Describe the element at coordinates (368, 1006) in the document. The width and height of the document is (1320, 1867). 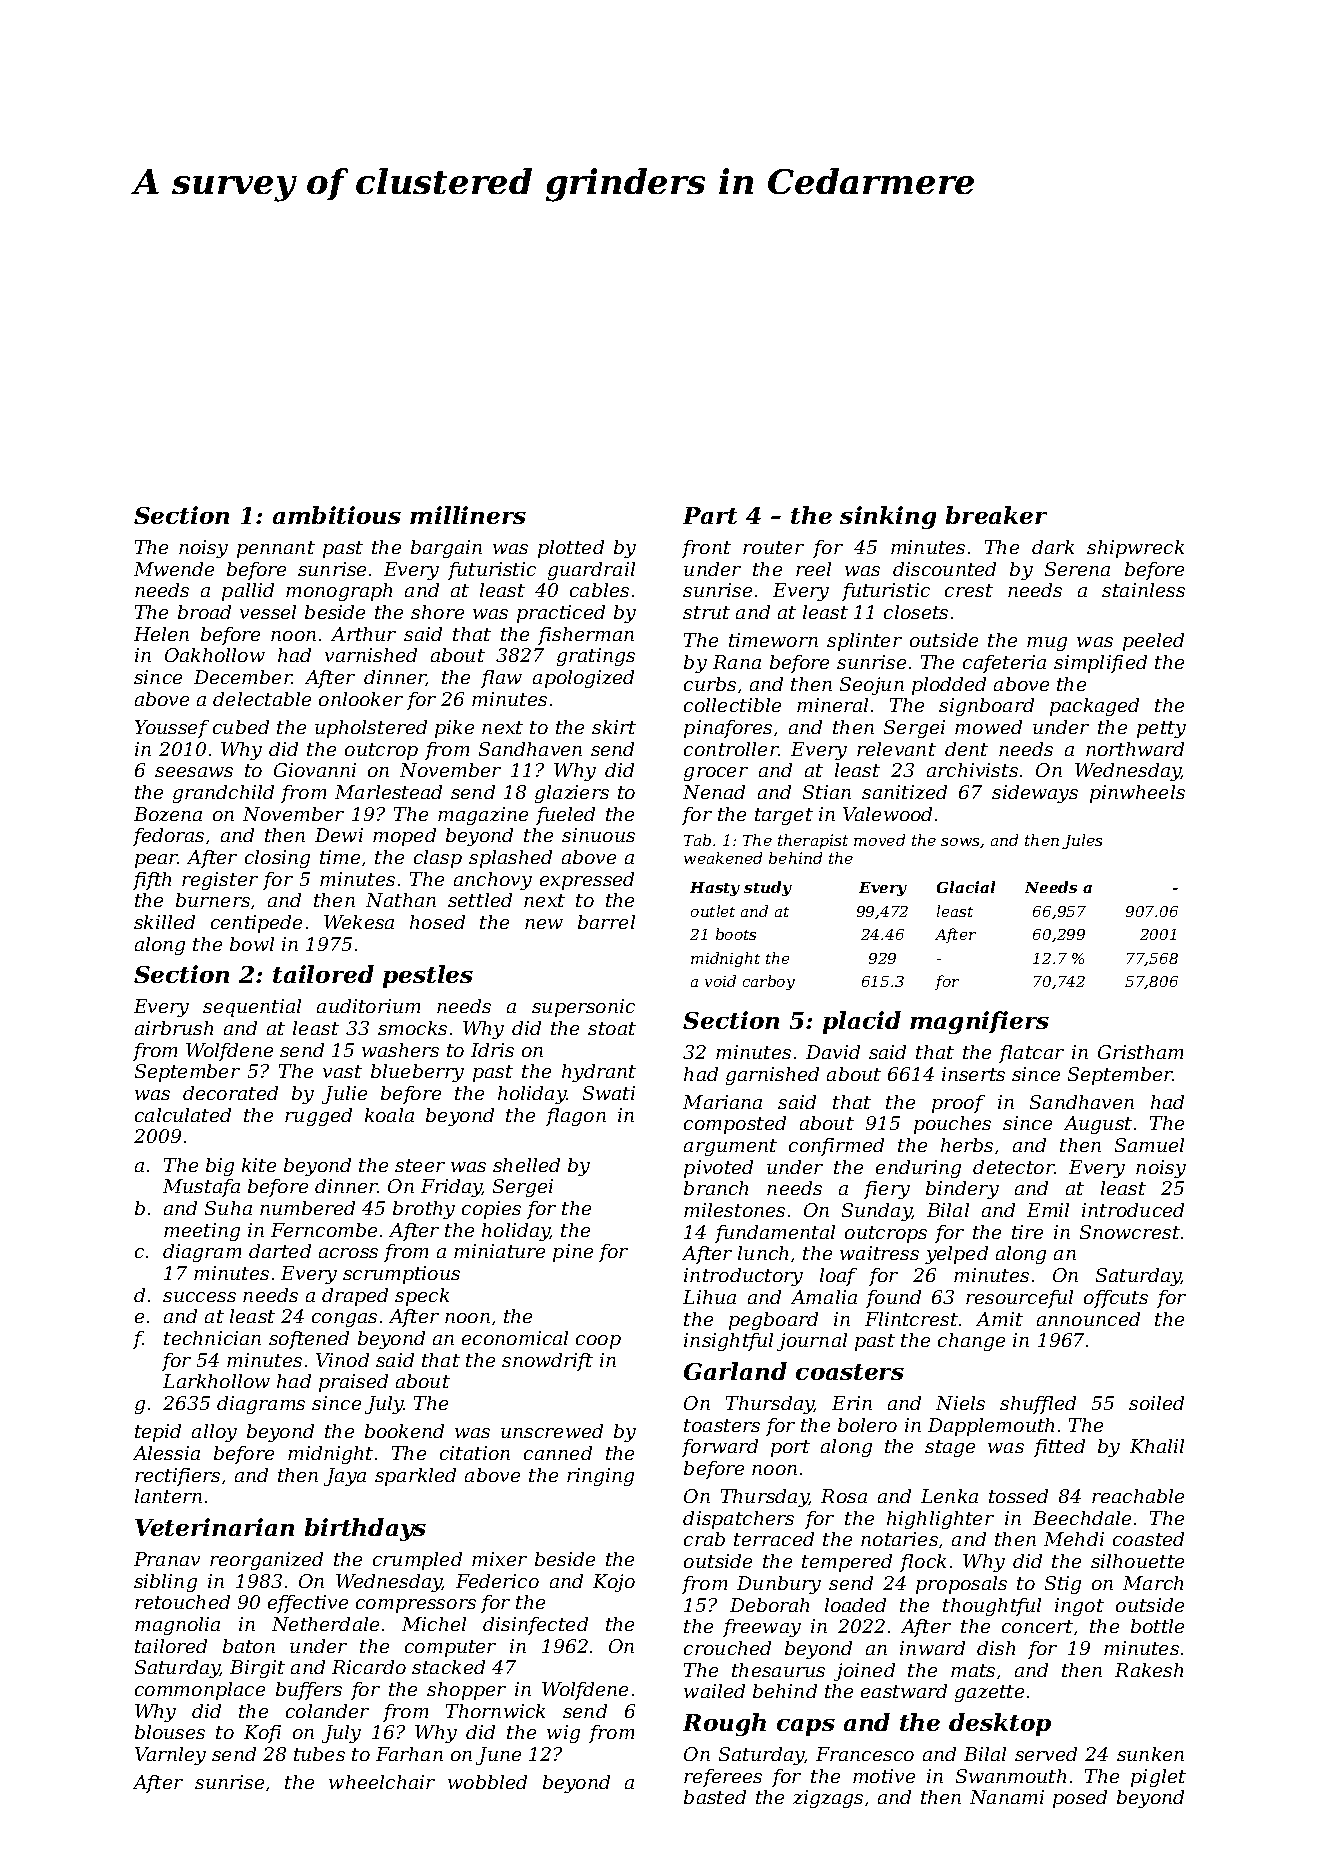
I see `auditorium` at that location.
